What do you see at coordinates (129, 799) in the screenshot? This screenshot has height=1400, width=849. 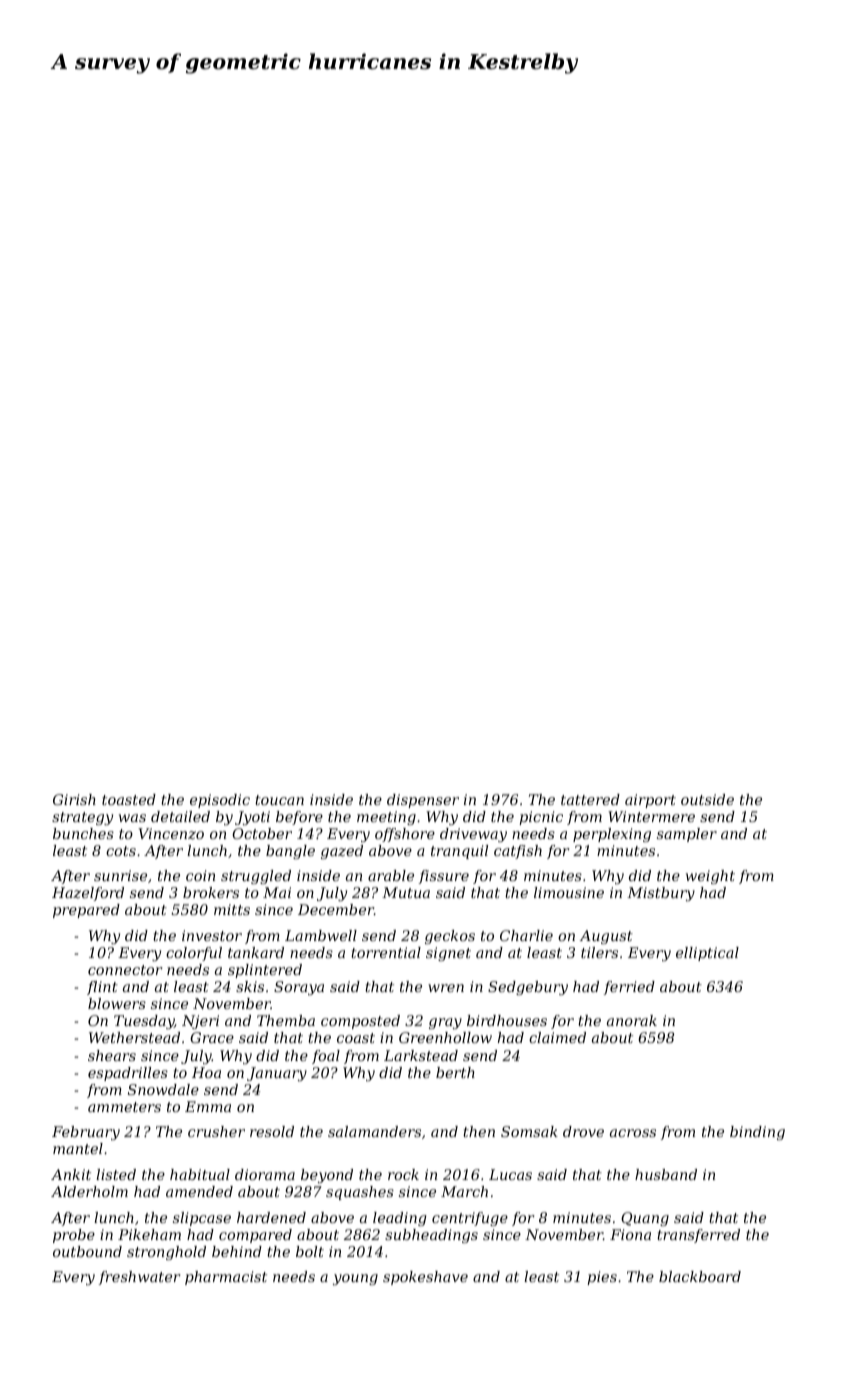 I see `toasted` at bounding box center [129, 799].
